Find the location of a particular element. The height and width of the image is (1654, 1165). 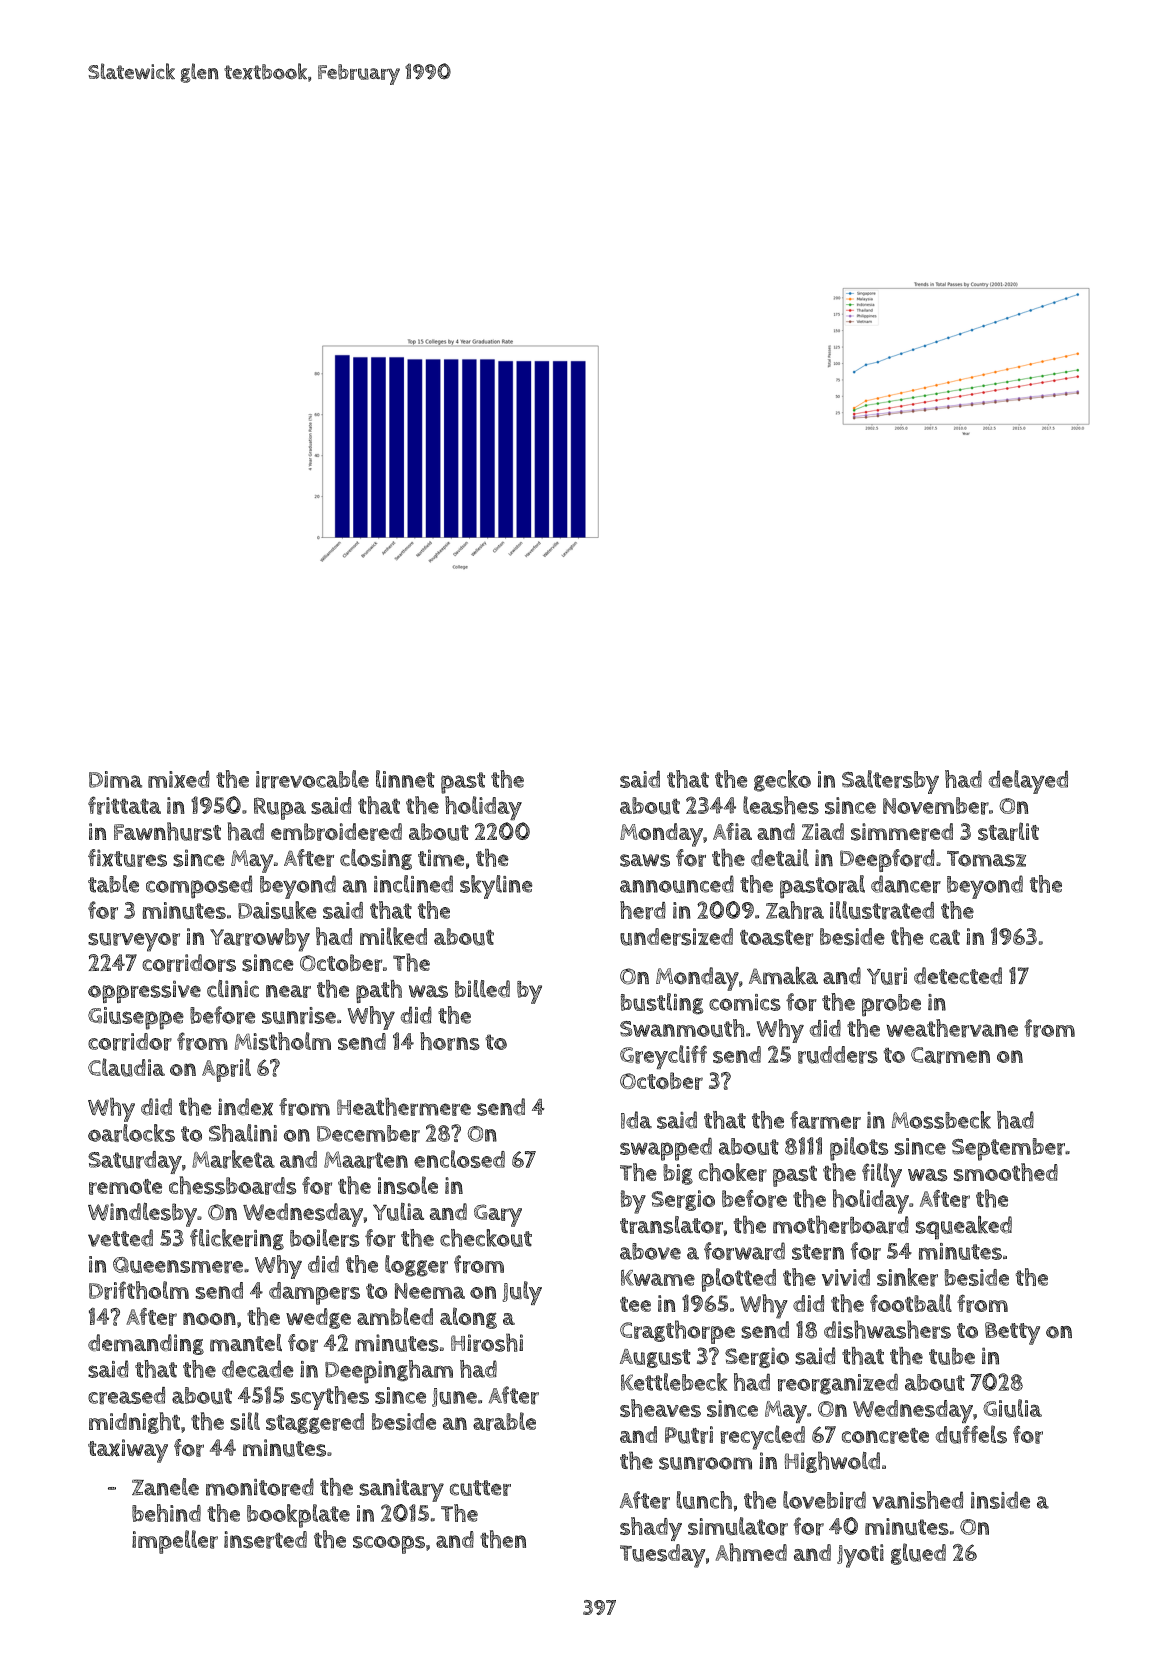

flickering is located at coordinates (237, 1239).
